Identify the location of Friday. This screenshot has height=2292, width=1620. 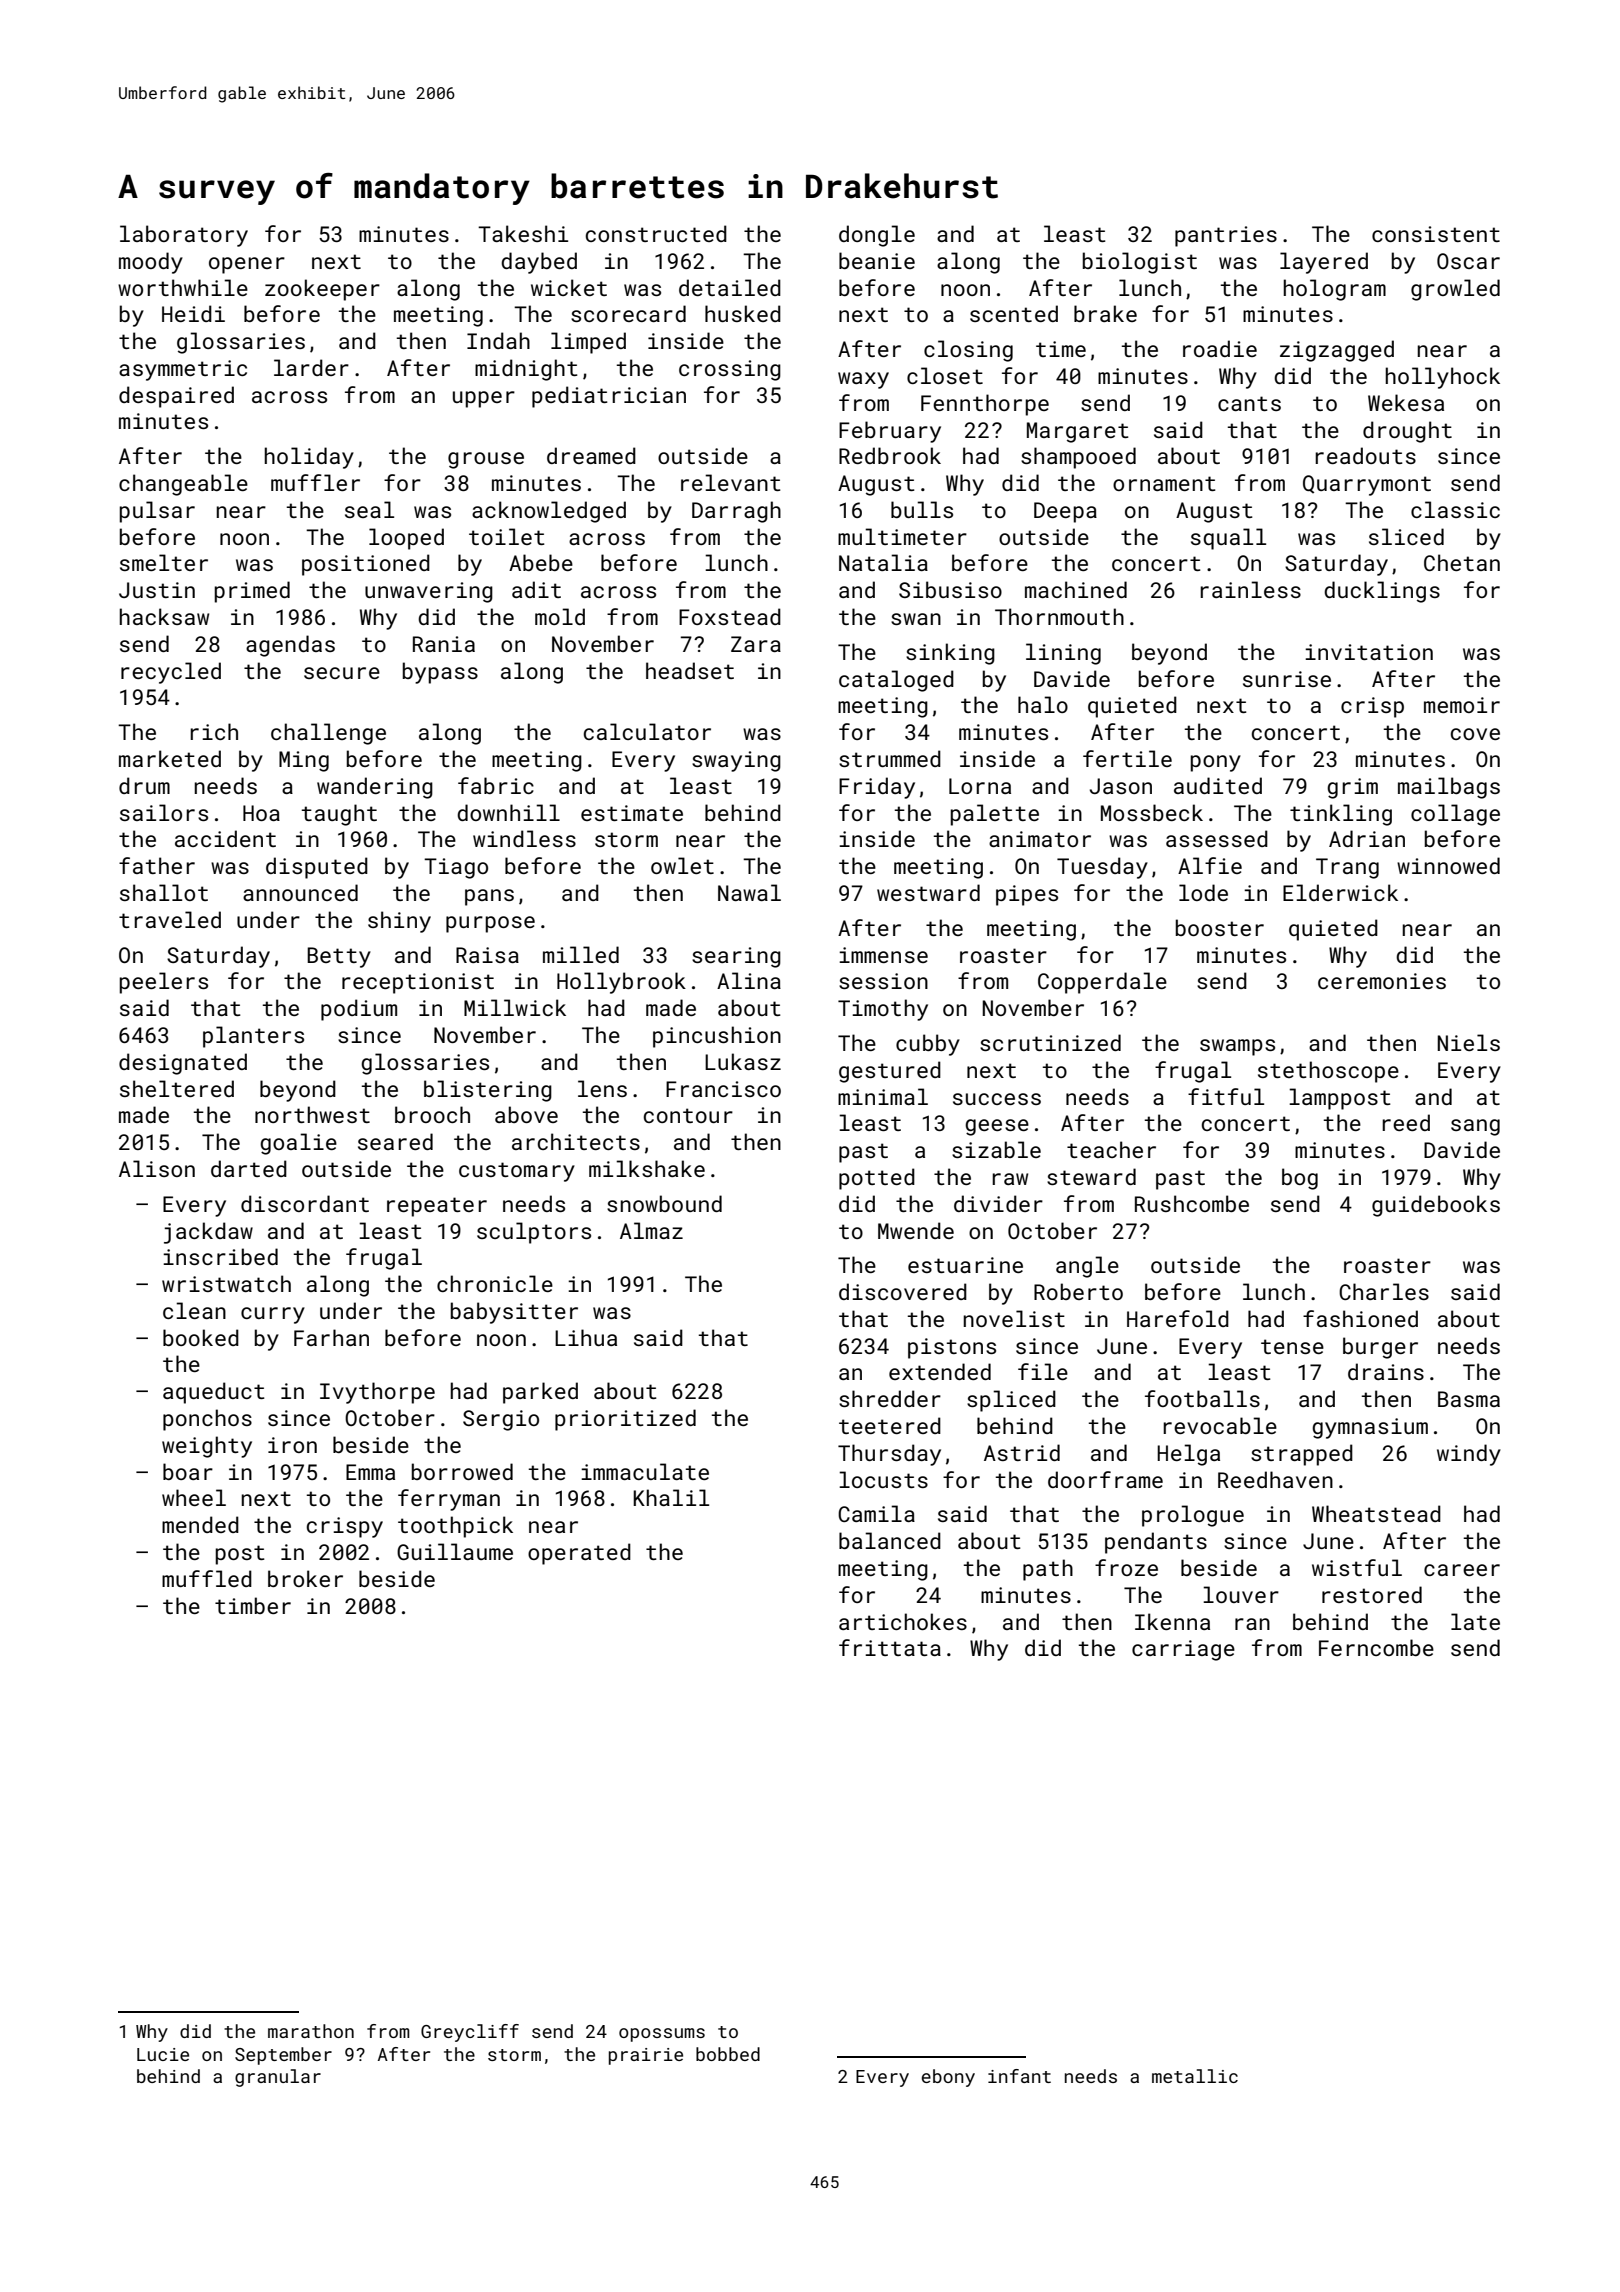
(877, 788).
